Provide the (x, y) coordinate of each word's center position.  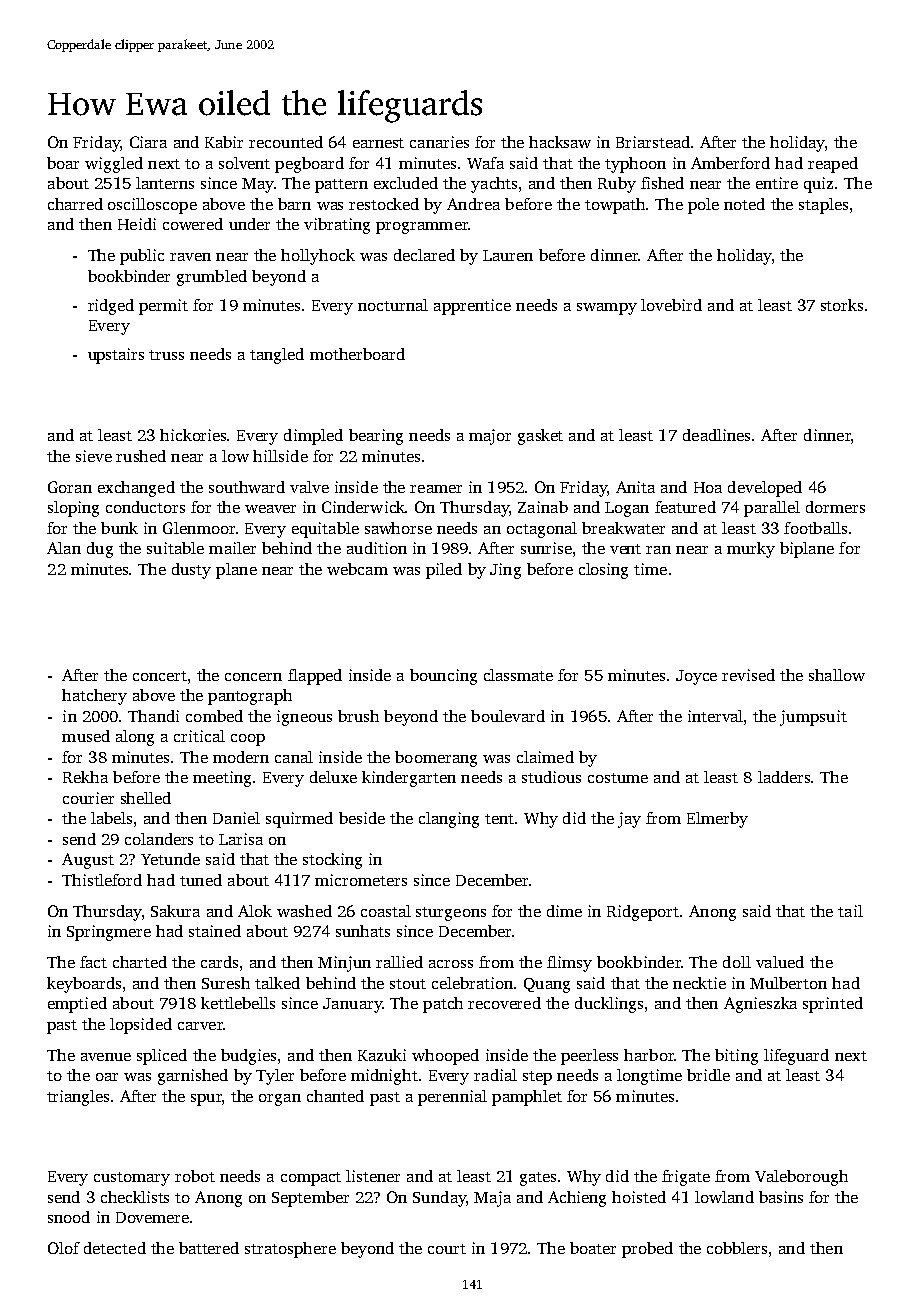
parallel (772, 509)
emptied (77, 1005)
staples (823, 206)
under (249, 224)
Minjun (344, 964)
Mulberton (788, 983)
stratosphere (290, 1250)
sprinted (833, 1005)
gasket (540, 437)
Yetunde (170, 859)
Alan (64, 548)
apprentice (472, 307)
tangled (277, 356)
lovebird (671, 305)
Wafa (485, 163)
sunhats (363, 931)
